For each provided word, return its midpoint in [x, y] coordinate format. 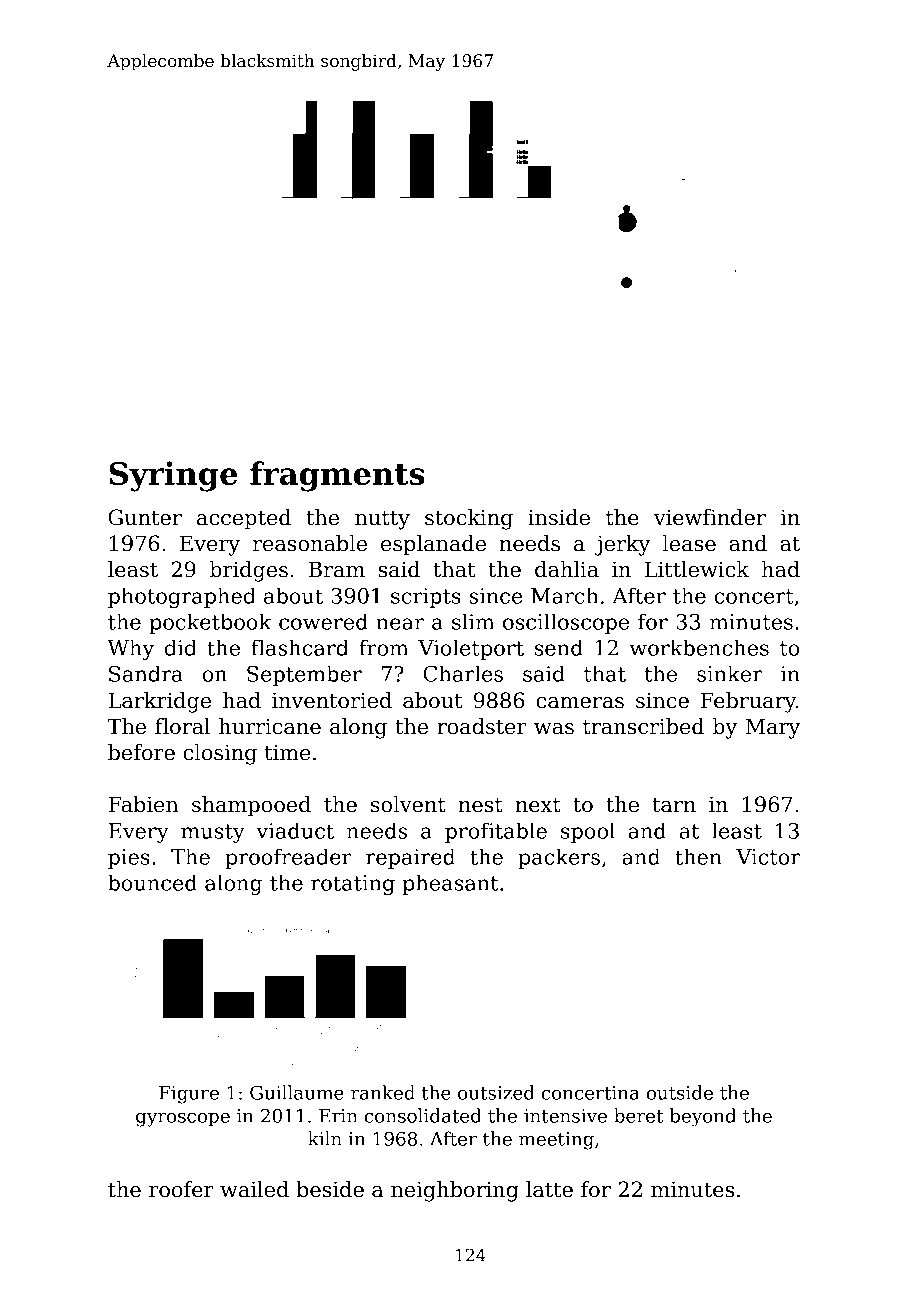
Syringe [173, 476]
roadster [482, 726]
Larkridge [159, 702]
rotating [353, 885]
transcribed [643, 726]
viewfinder [710, 517]
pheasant [450, 884]
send [559, 647]
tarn [674, 805]
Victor [768, 857]
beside [330, 1189]
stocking [469, 519]
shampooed [251, 806]
